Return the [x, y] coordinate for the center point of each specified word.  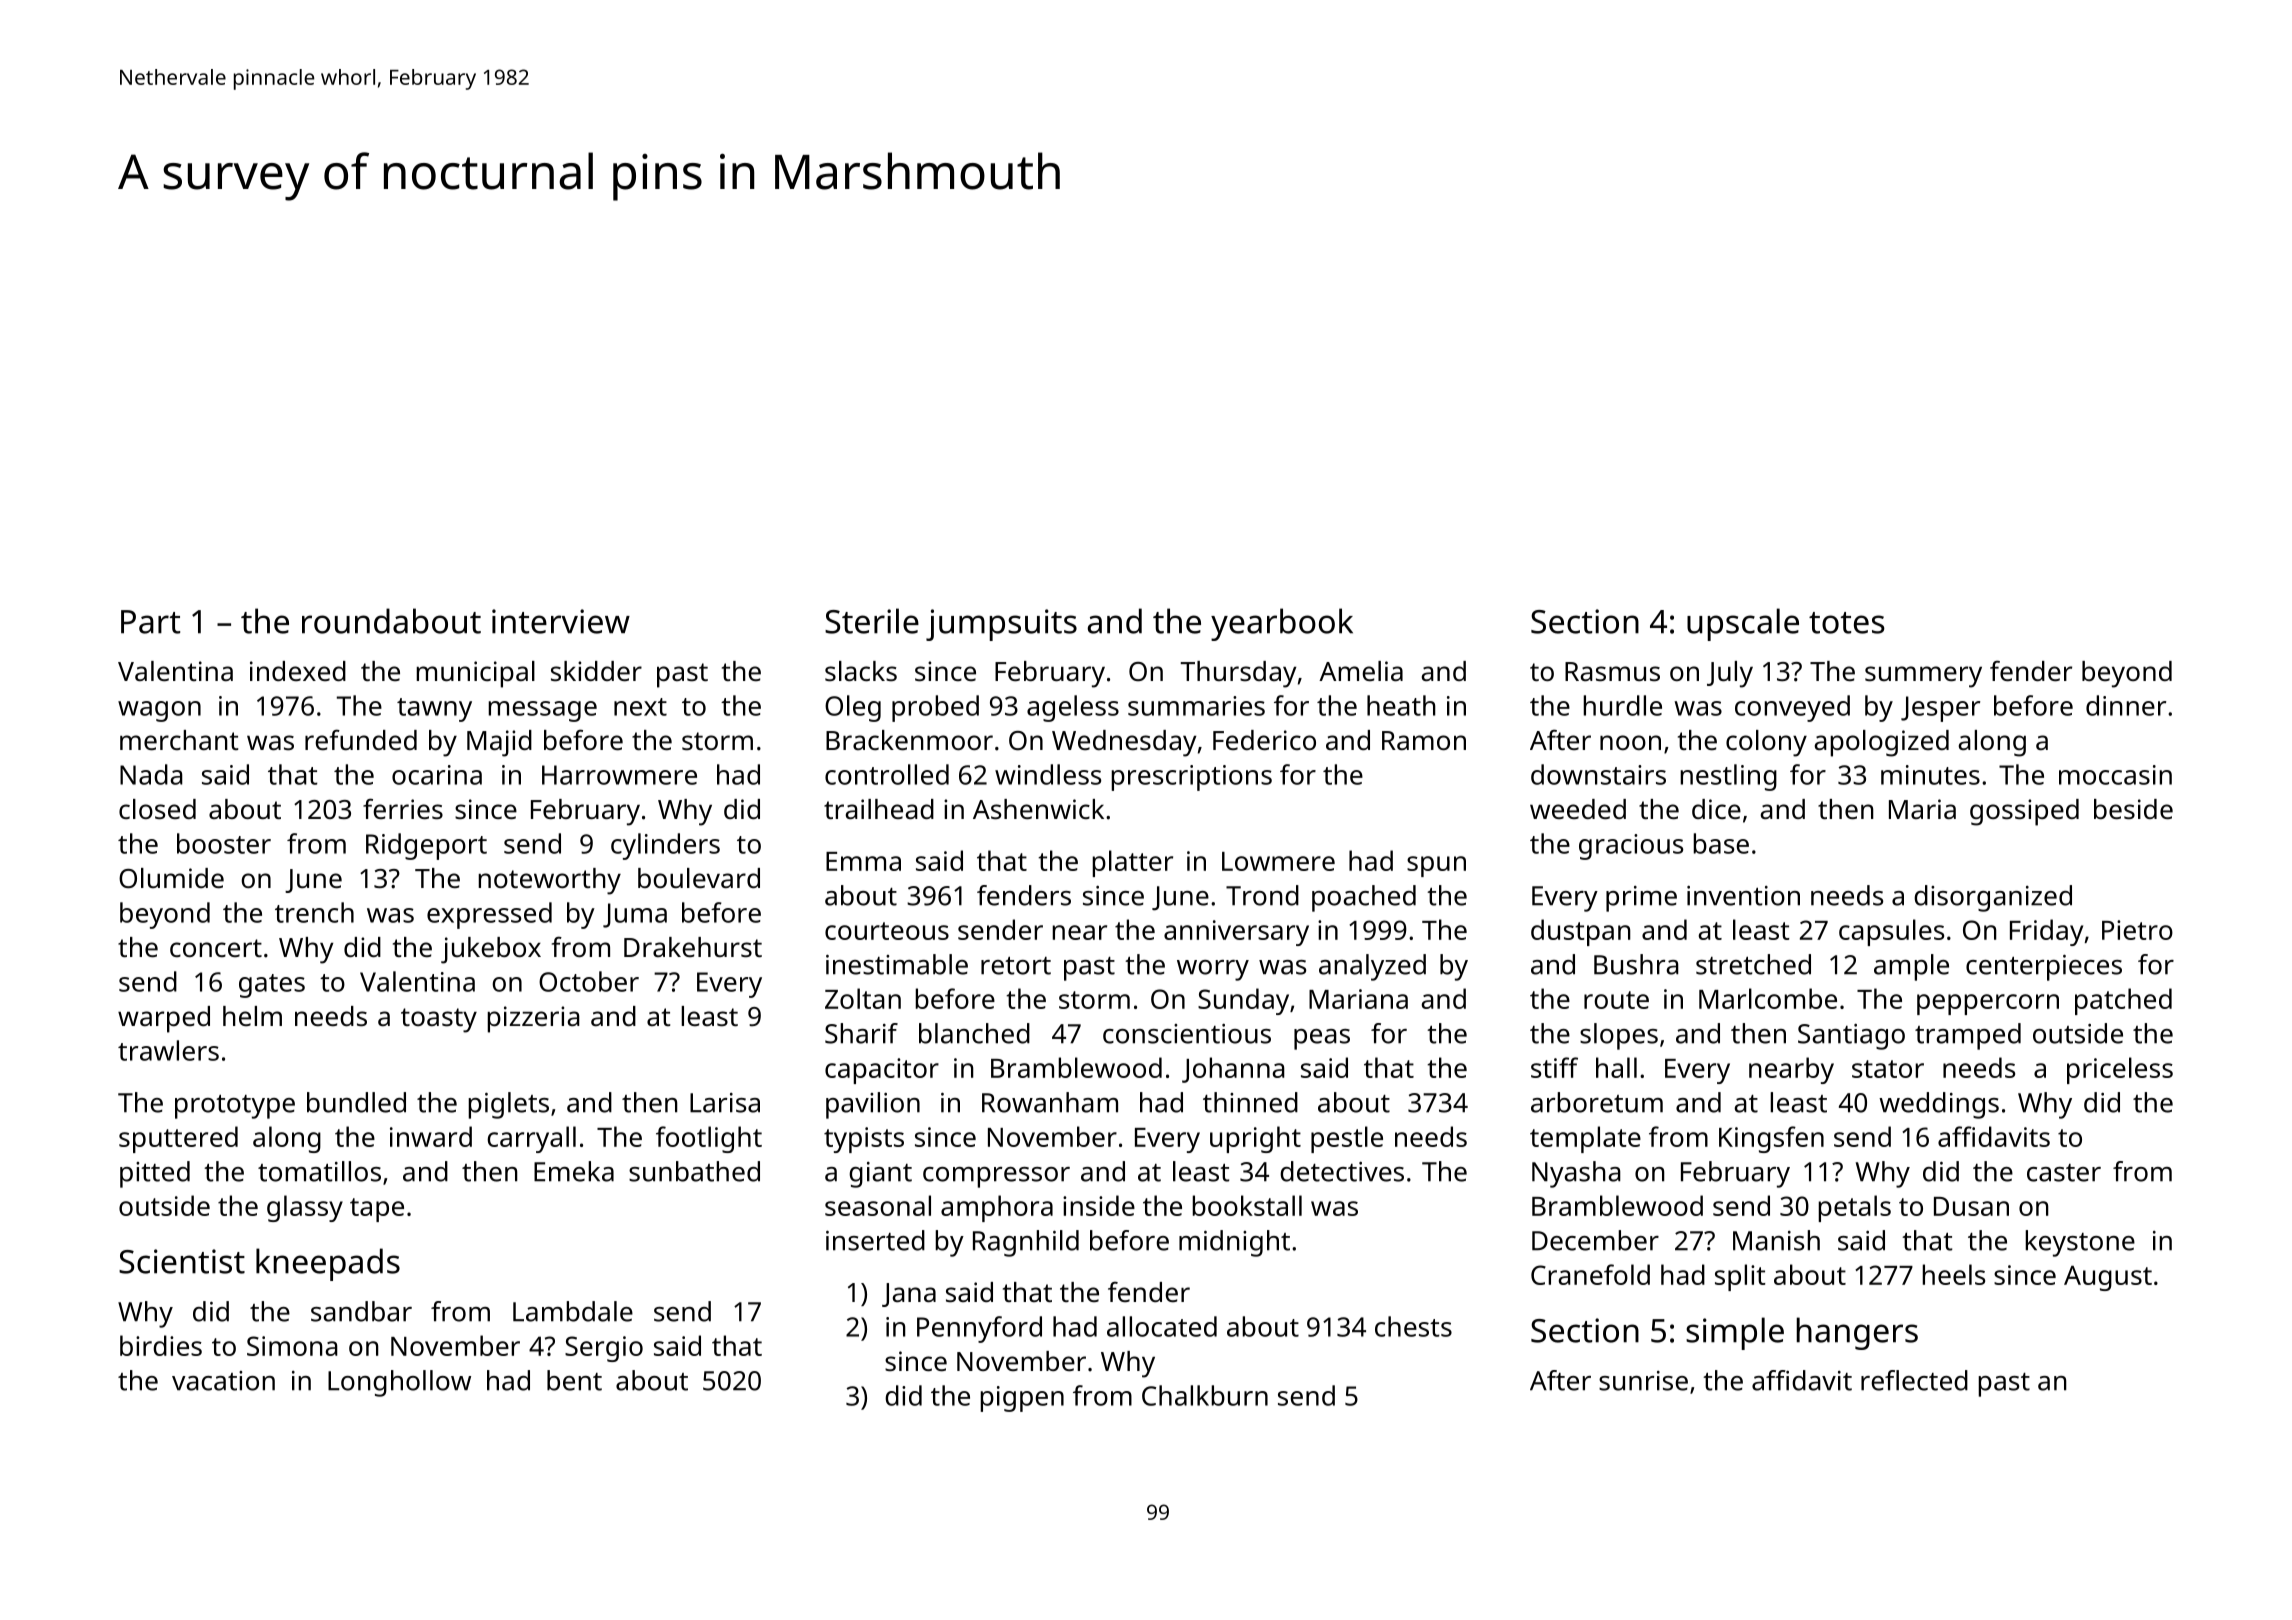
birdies [161, 1345]
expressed [489, 915]
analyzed [1372, 967]
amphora [997, 1208]
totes [1847, 623]
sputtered [178, 1139]
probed [935, 708]
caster [2064, 1173]
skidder [596, 671]
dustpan [1581, 932]
